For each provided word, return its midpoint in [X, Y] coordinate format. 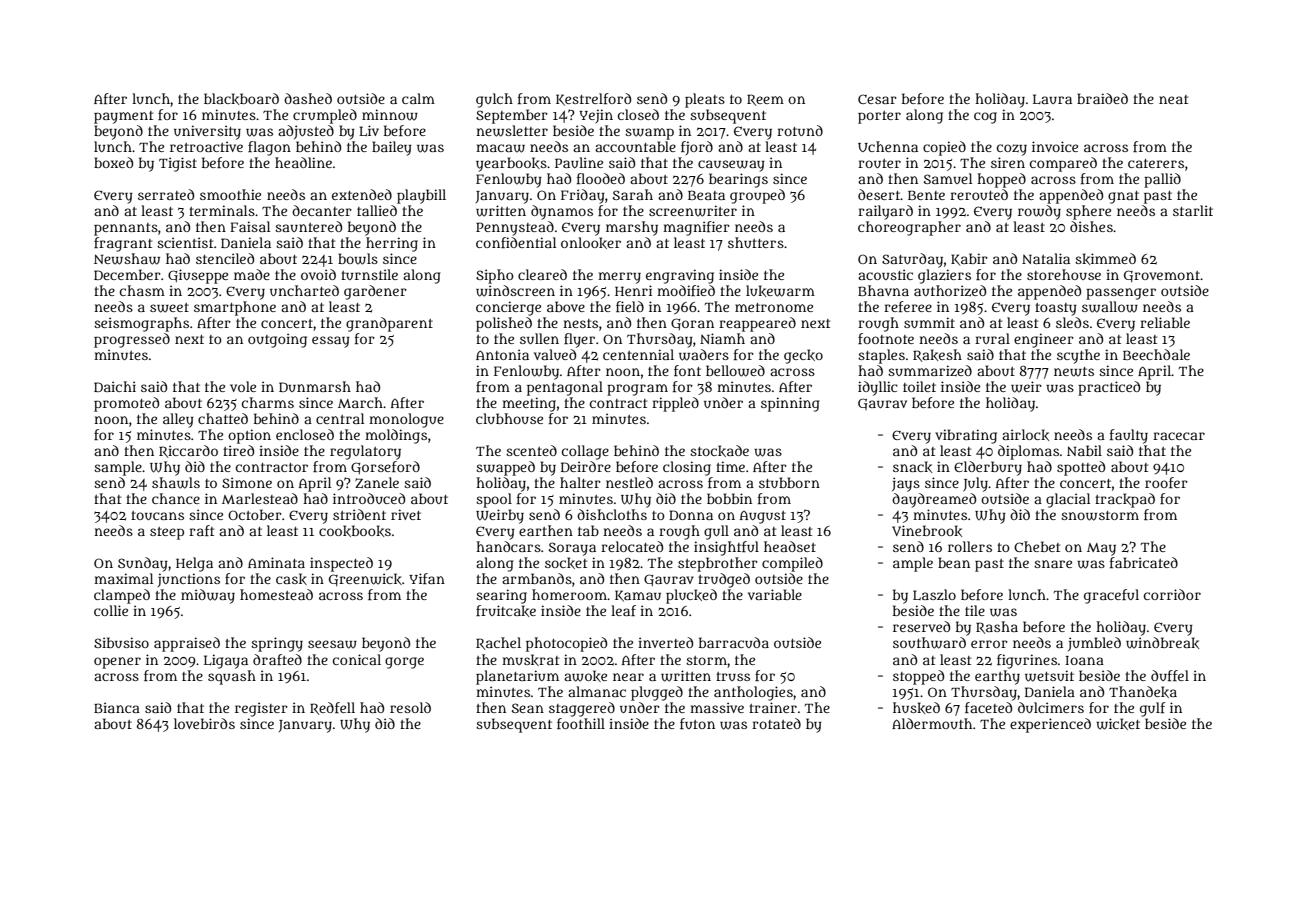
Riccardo [188, 451]
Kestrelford [593, 99]
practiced [1109, 388]
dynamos [562, 212]
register [261, 709]
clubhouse [509, 418]
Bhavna [883, 290]
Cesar [877, 99]
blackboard [241, 99]
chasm [142, 290]
